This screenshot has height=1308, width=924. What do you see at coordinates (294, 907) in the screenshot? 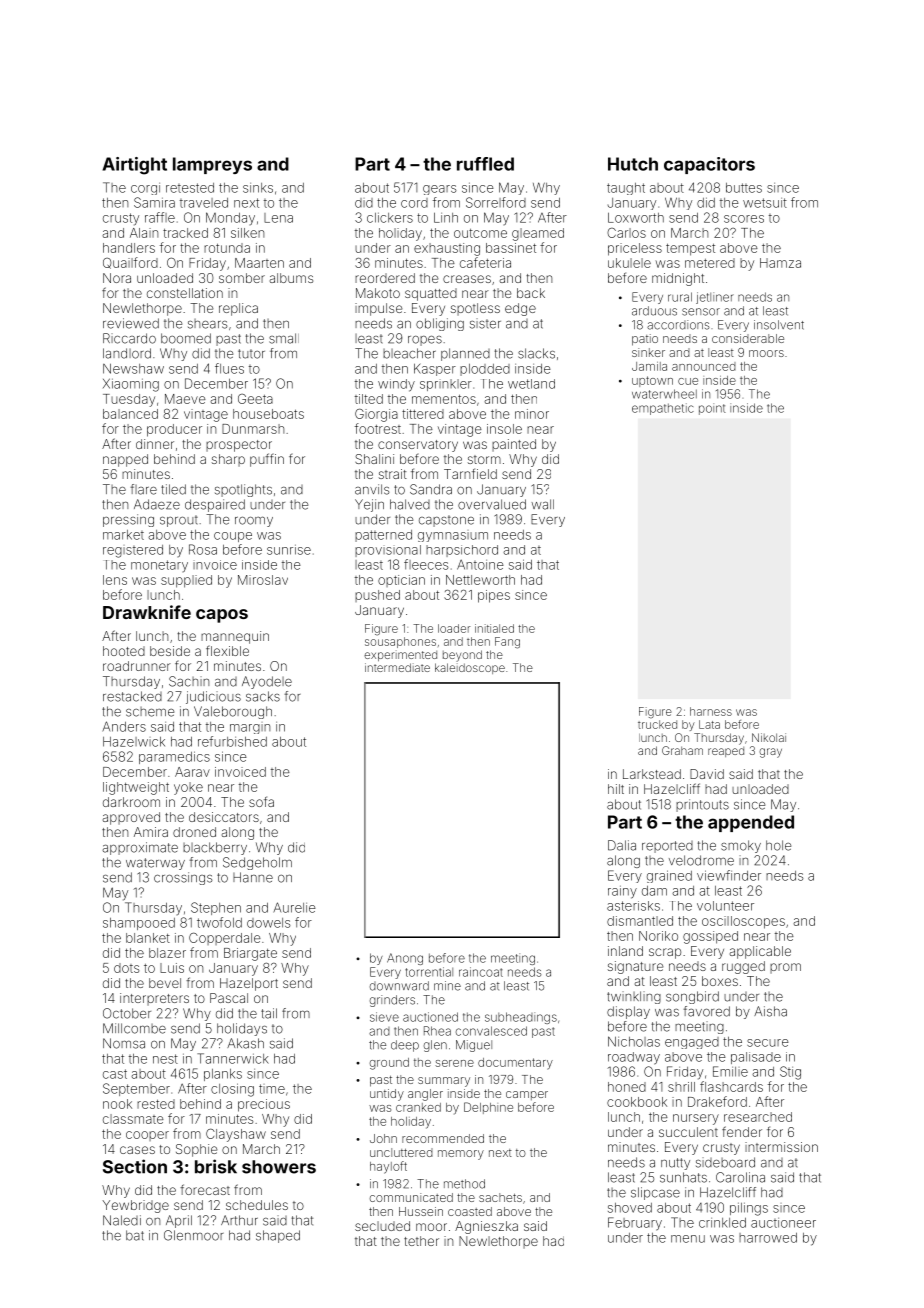
I see `Aurelie` at bounding box center [294, 907].
